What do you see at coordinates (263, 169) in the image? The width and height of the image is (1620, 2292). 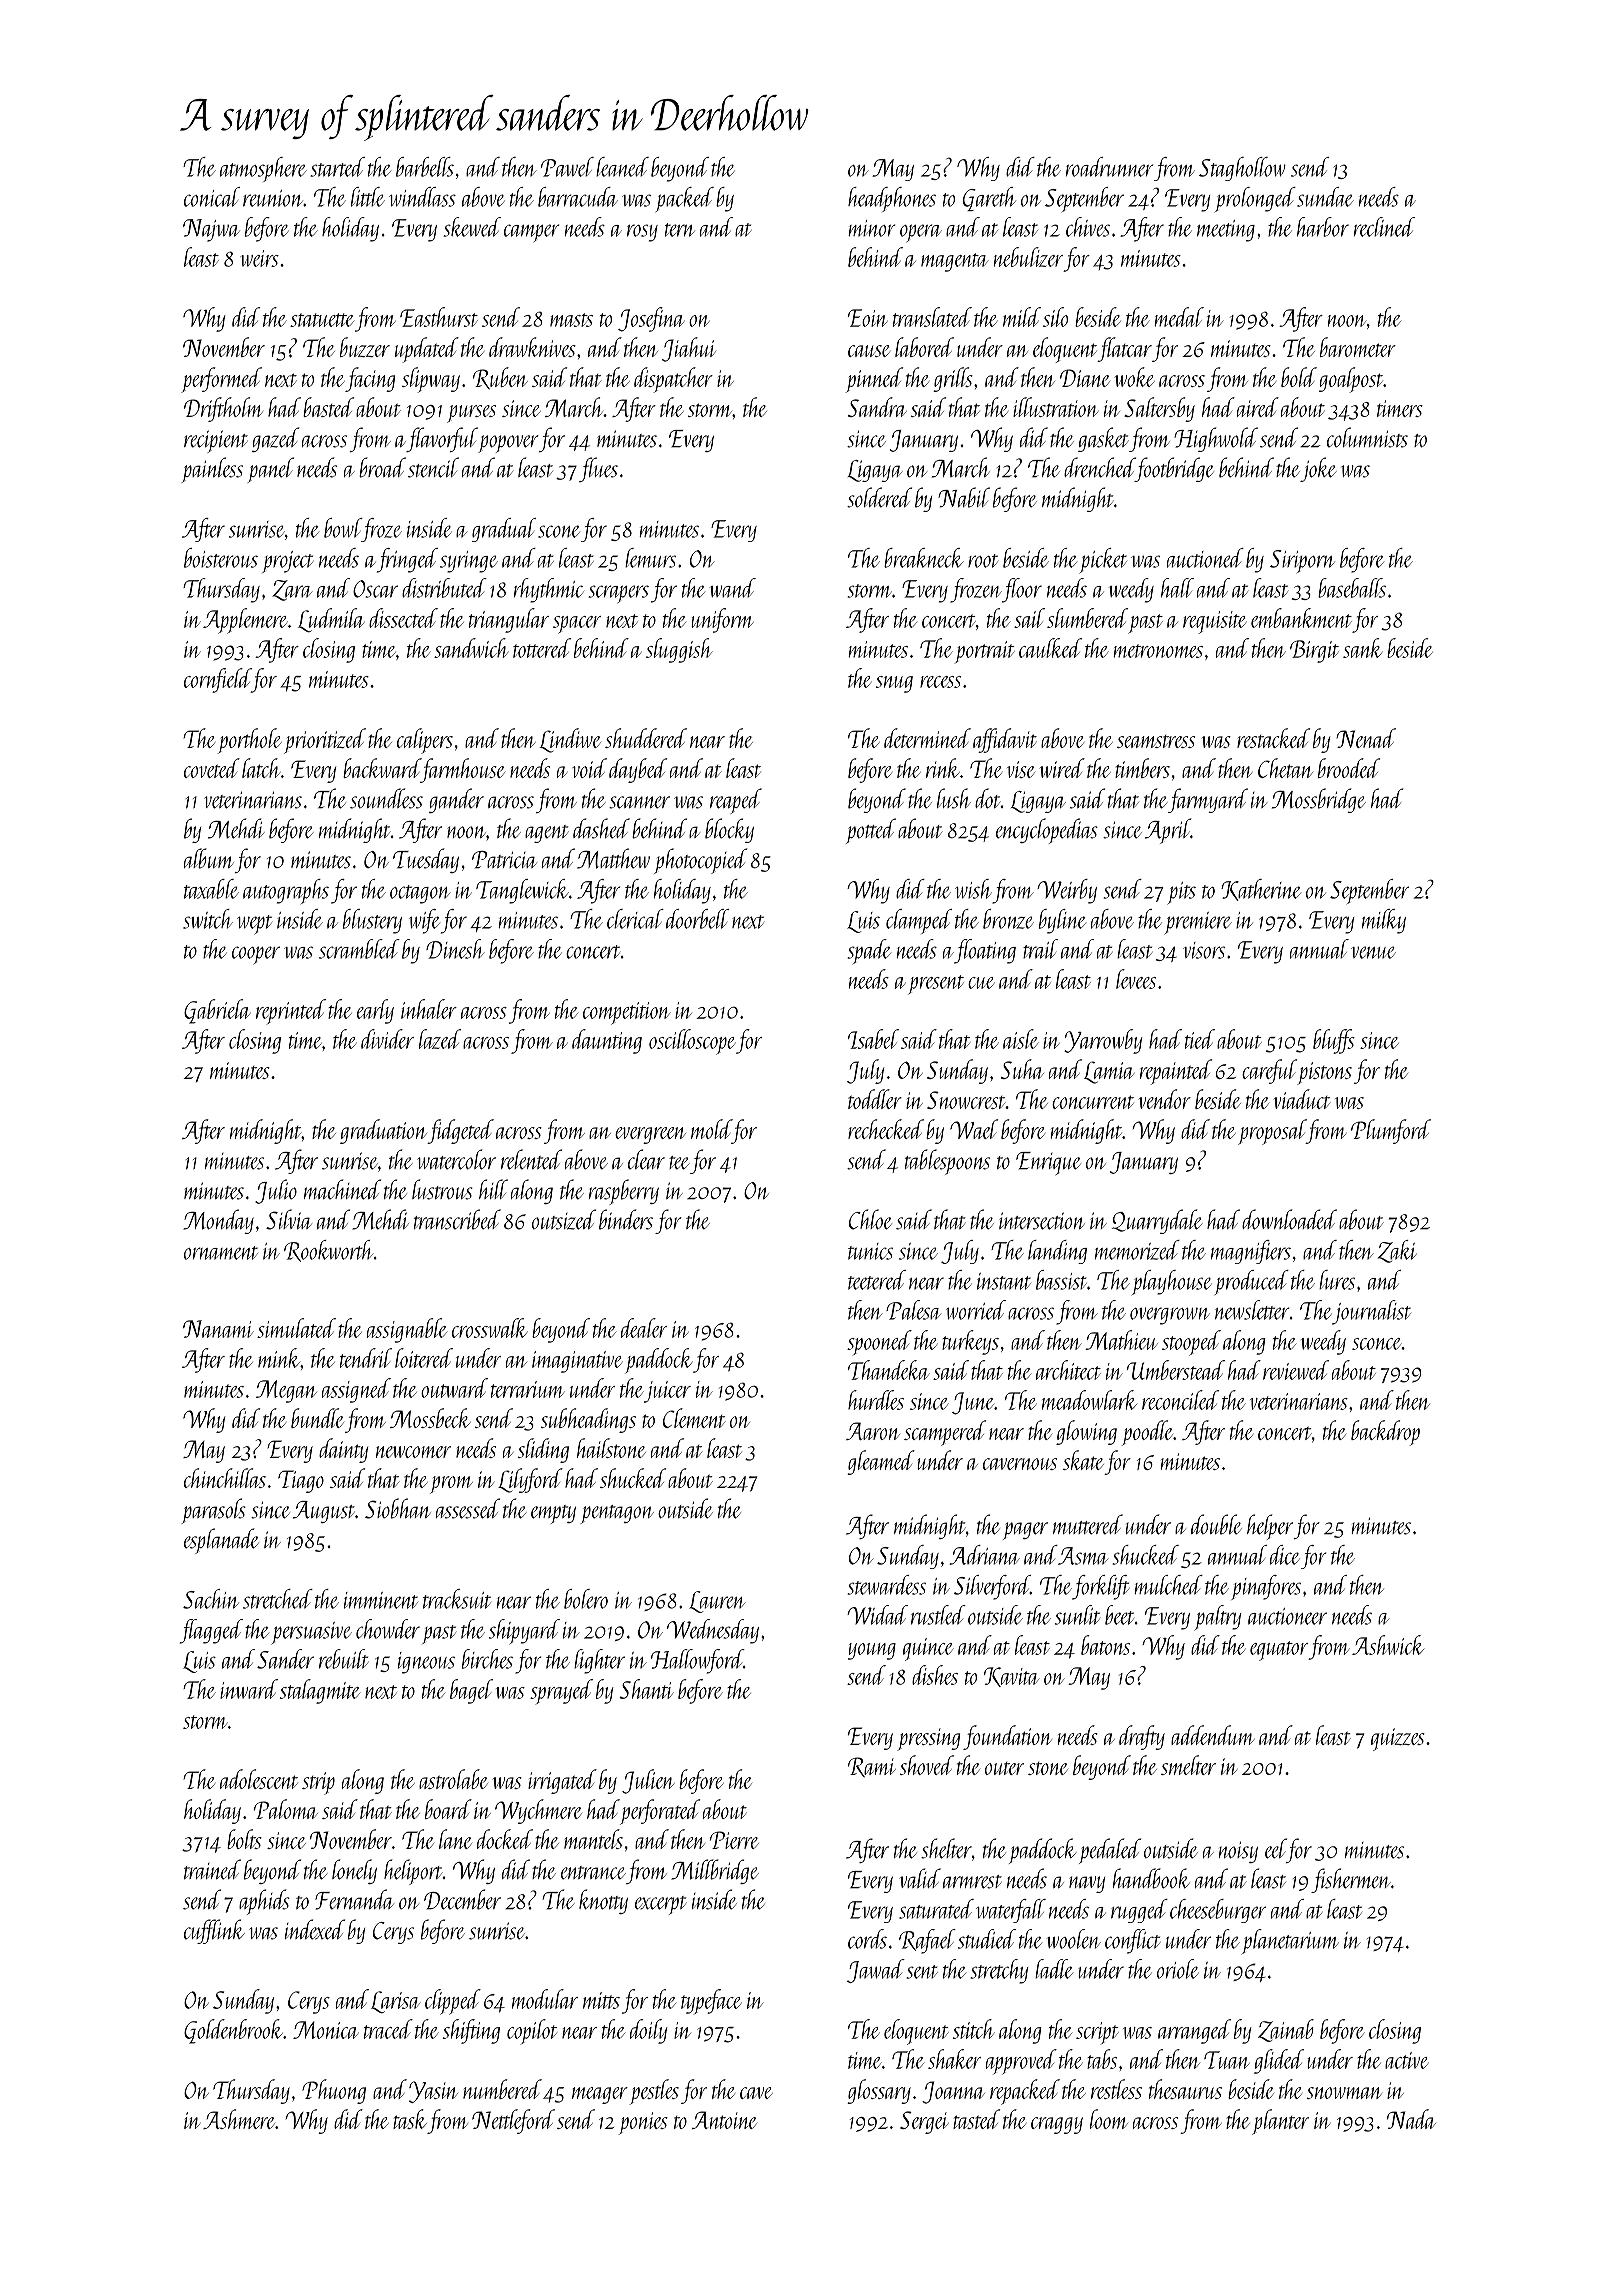 I see `atmosphere` at bounding box center [263, 169].
